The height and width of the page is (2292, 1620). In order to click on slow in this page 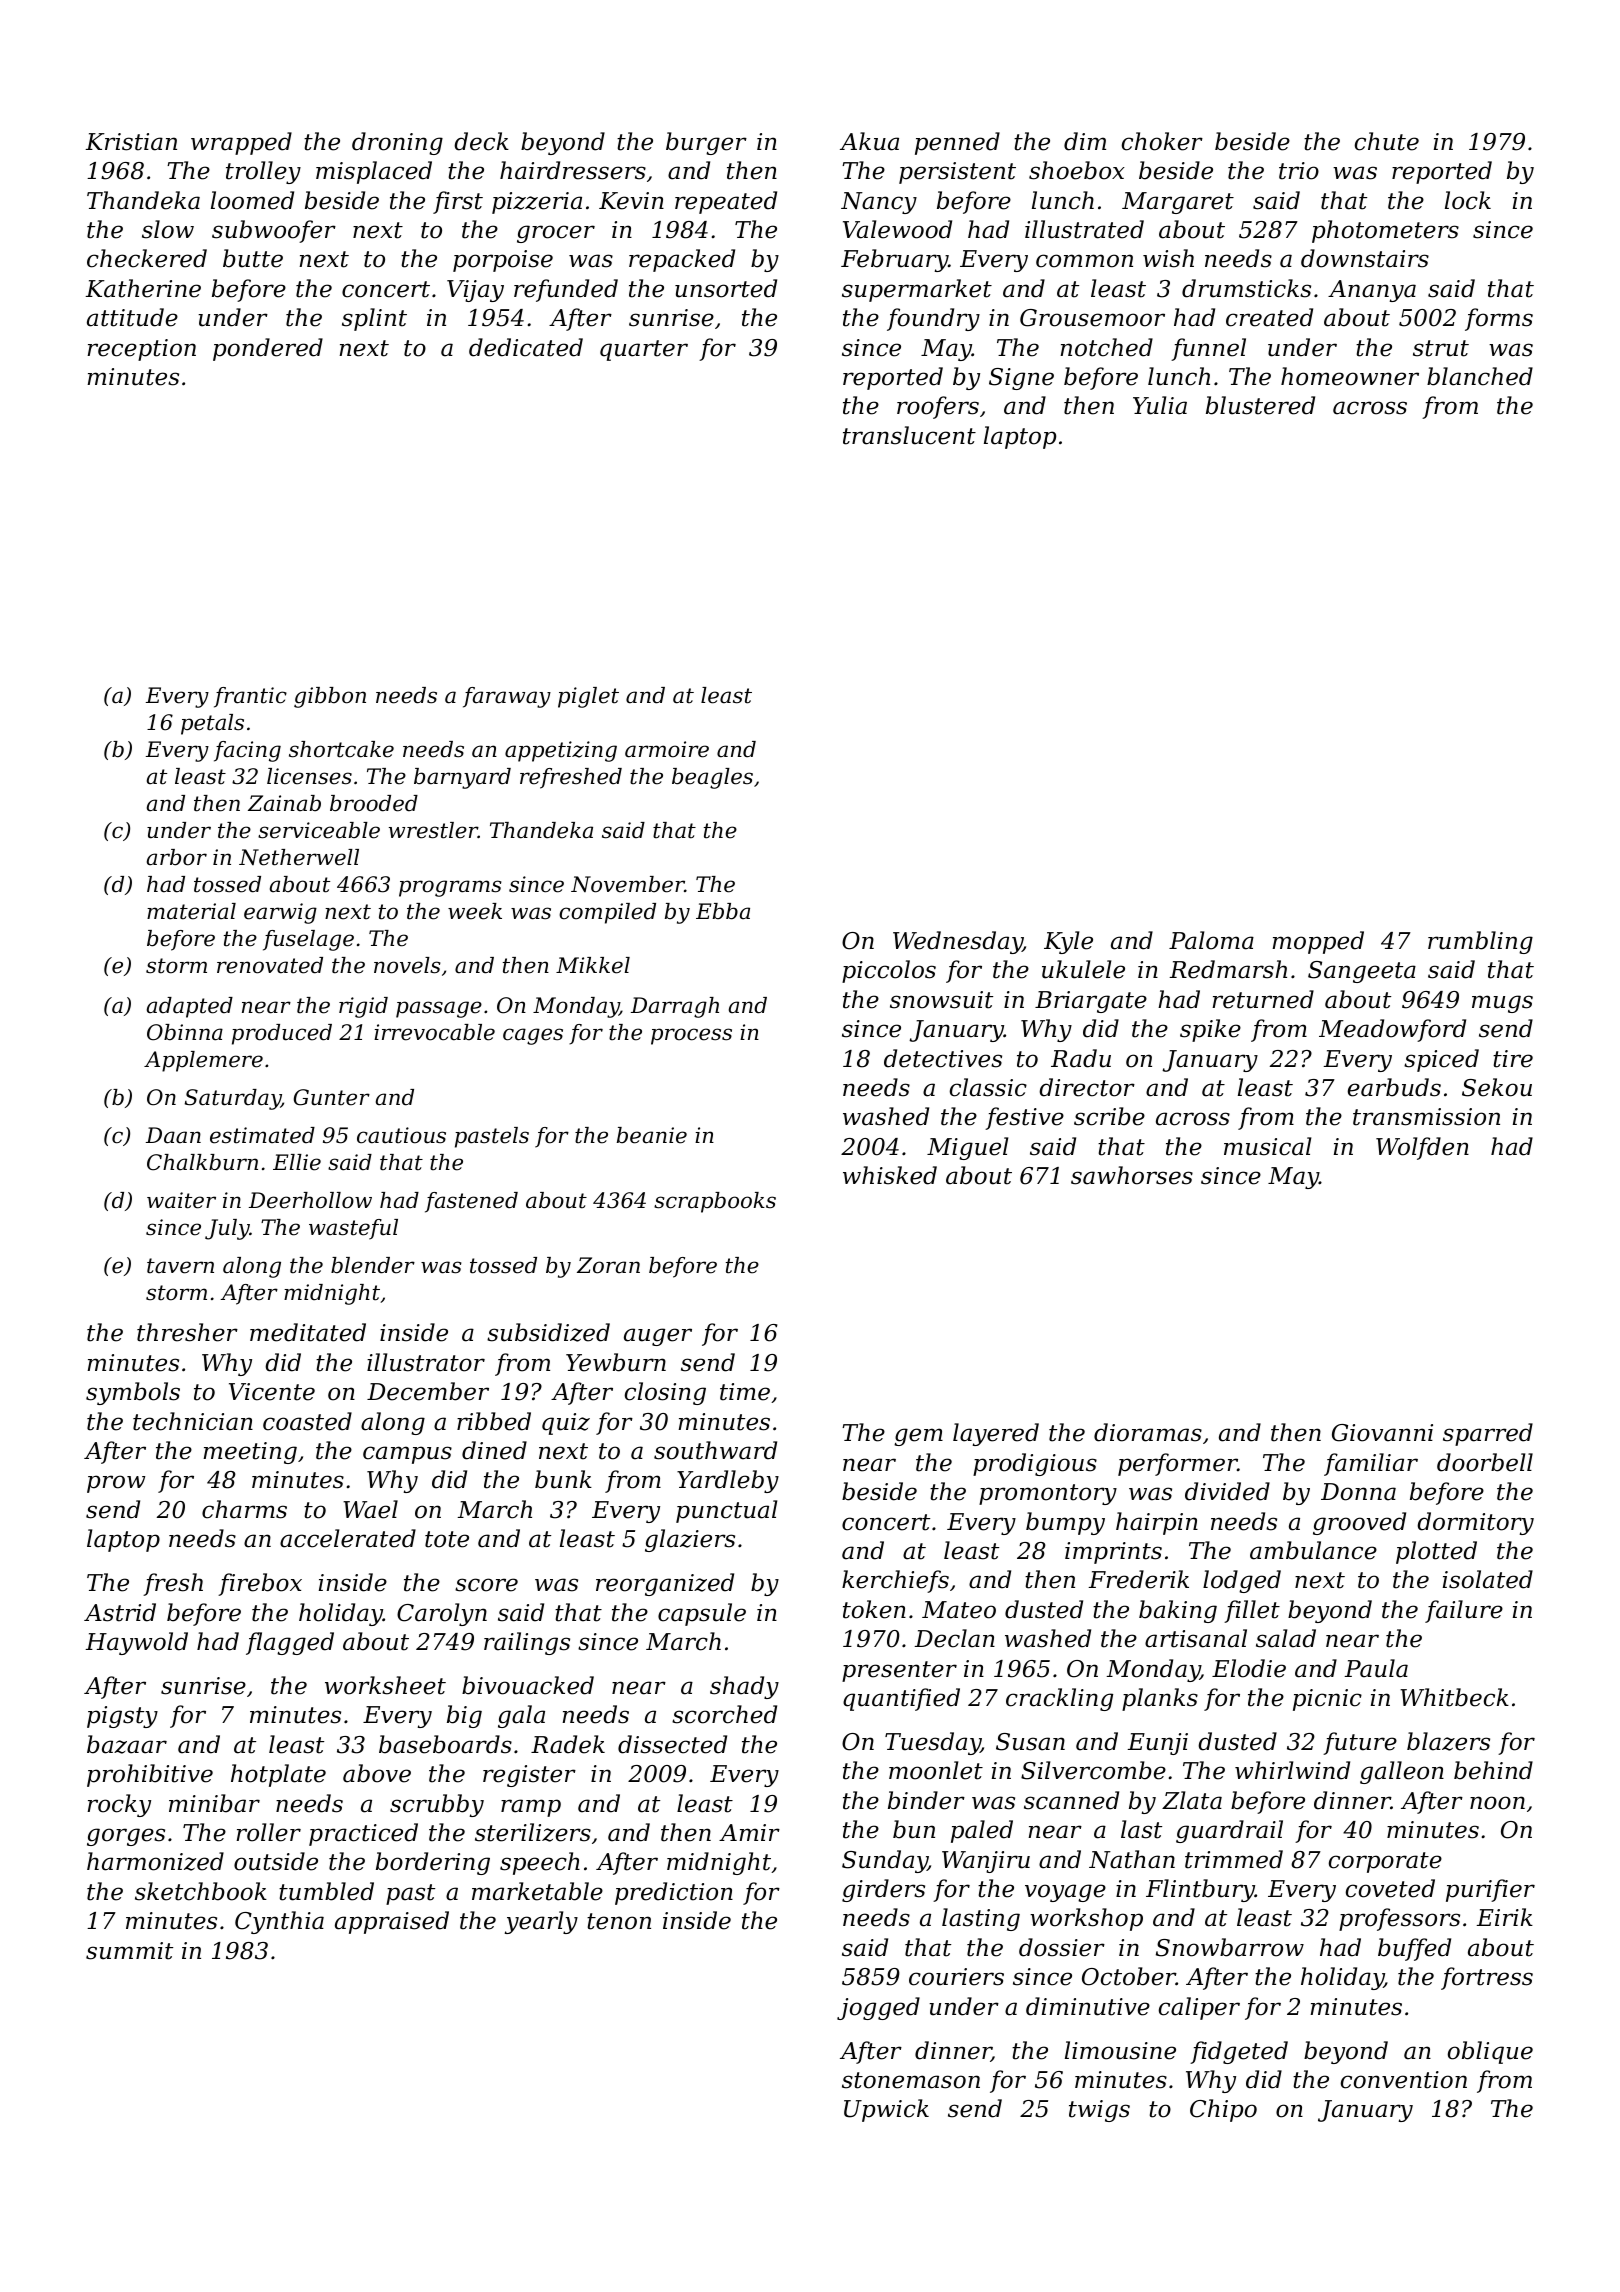, I will do `click(168, 229)`.
